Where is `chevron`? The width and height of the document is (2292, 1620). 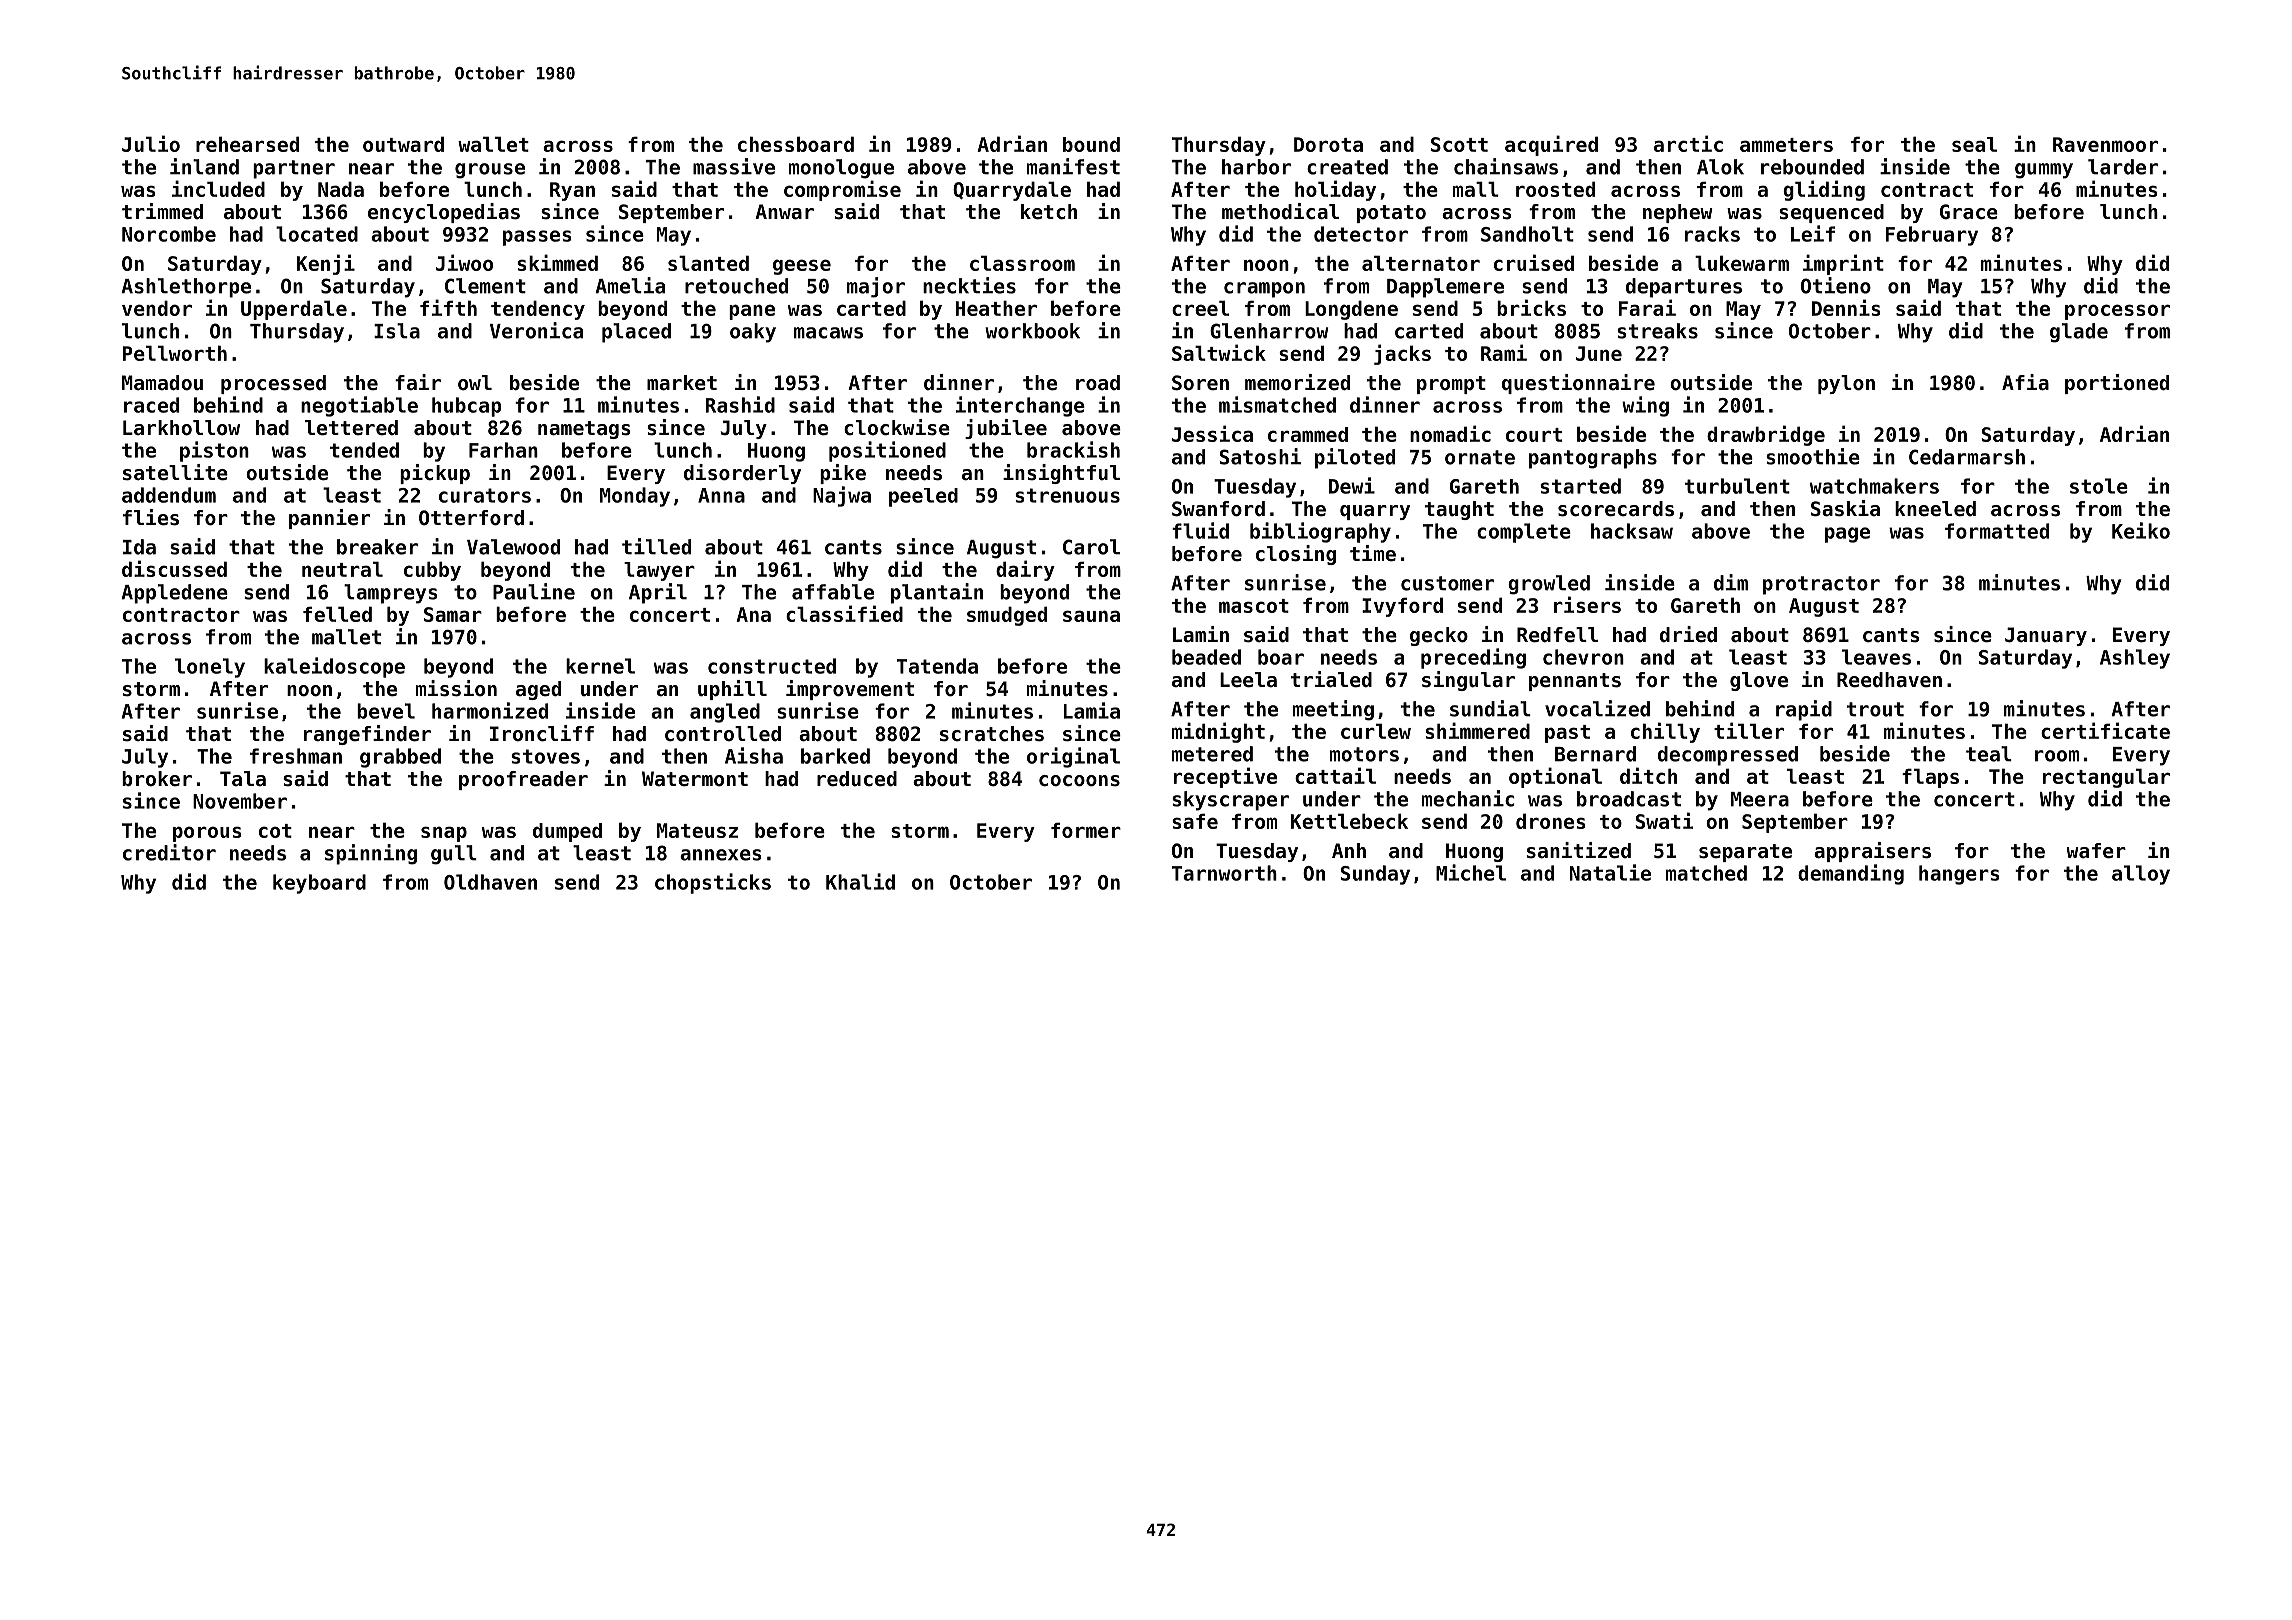
chevron is located at coordinates (1583, 657).
